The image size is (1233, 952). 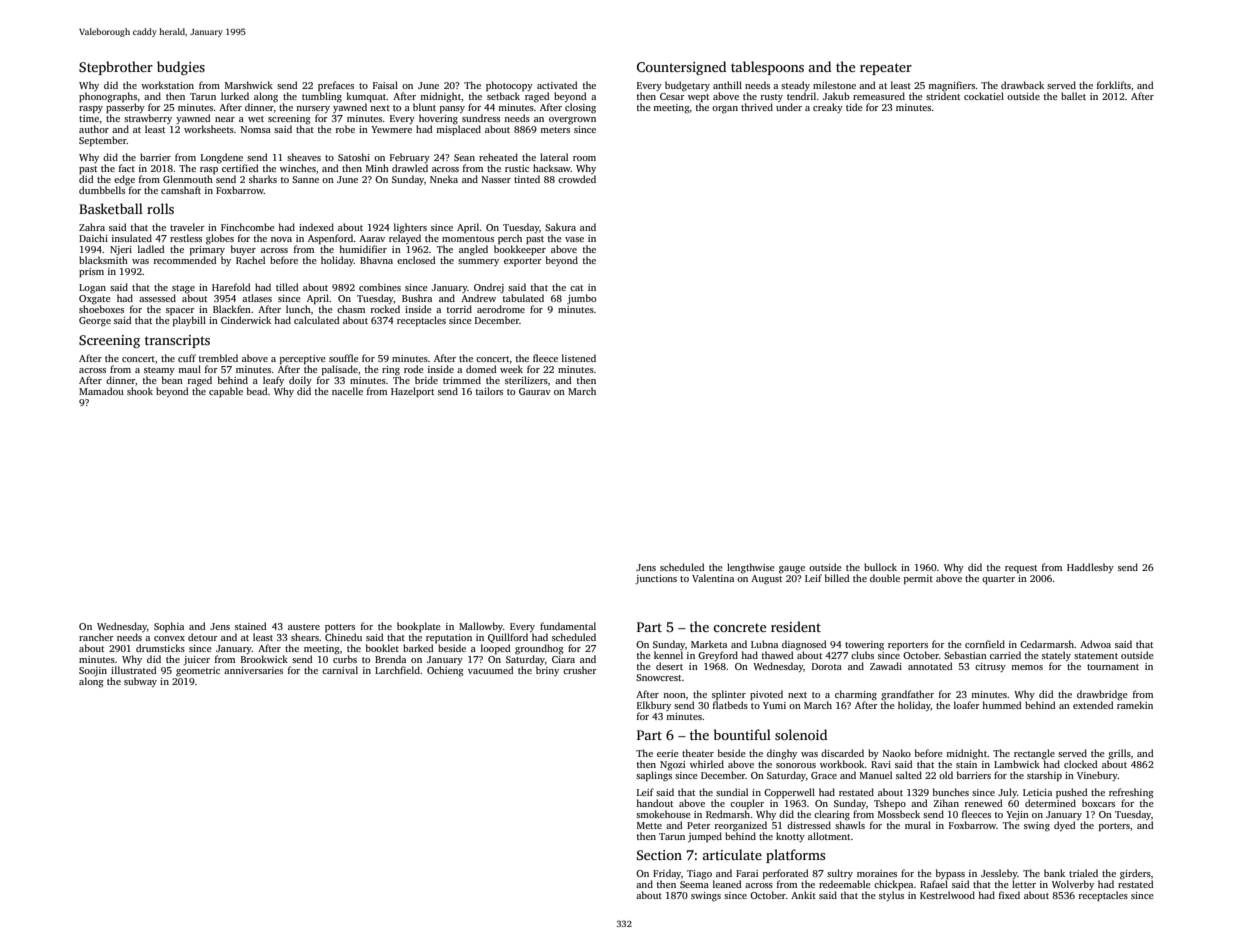 What do you see at coordinates (984, 96) in the document?
I see `cockatiel` at bounding box center [984, 96].
